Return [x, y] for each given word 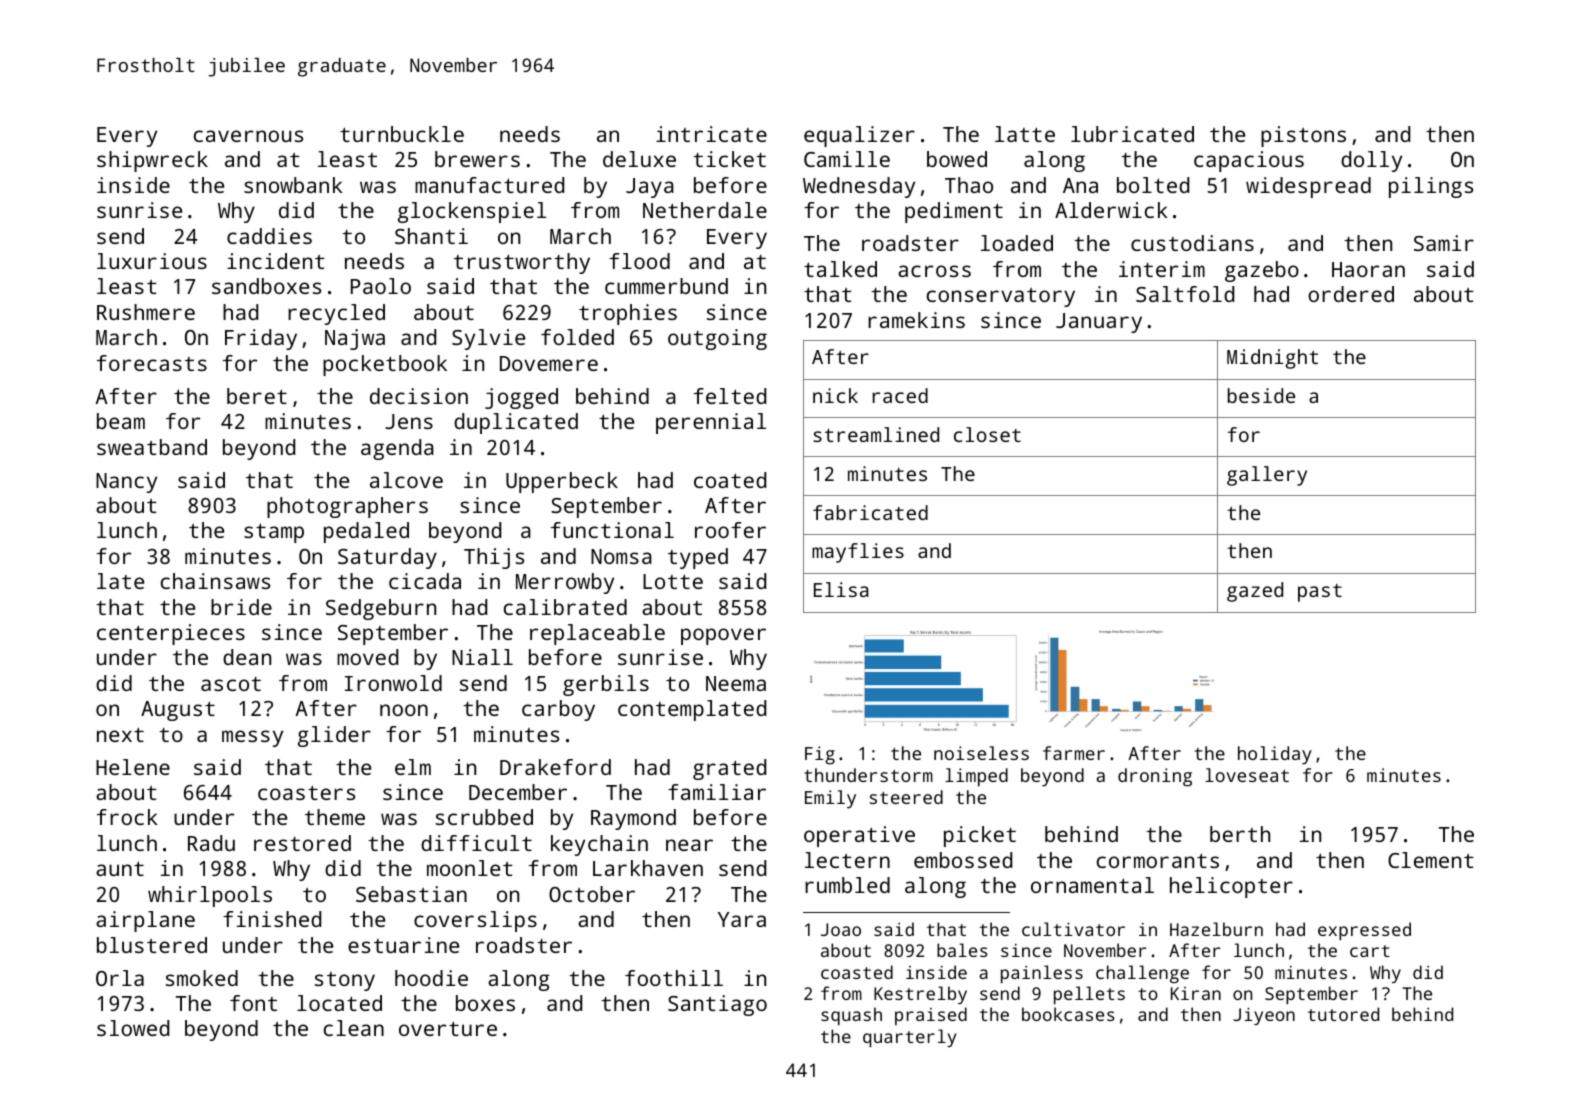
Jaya [650, 188]
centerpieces [171, 634]
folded [577, 337]
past [1320, 593]
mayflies [858, 553]
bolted [1153, 185]
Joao [841, 929]
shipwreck [152, 161]
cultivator [1073, 929]
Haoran [1368, 269]
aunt [120, 868]
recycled [336, 314]
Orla [120, 978]
